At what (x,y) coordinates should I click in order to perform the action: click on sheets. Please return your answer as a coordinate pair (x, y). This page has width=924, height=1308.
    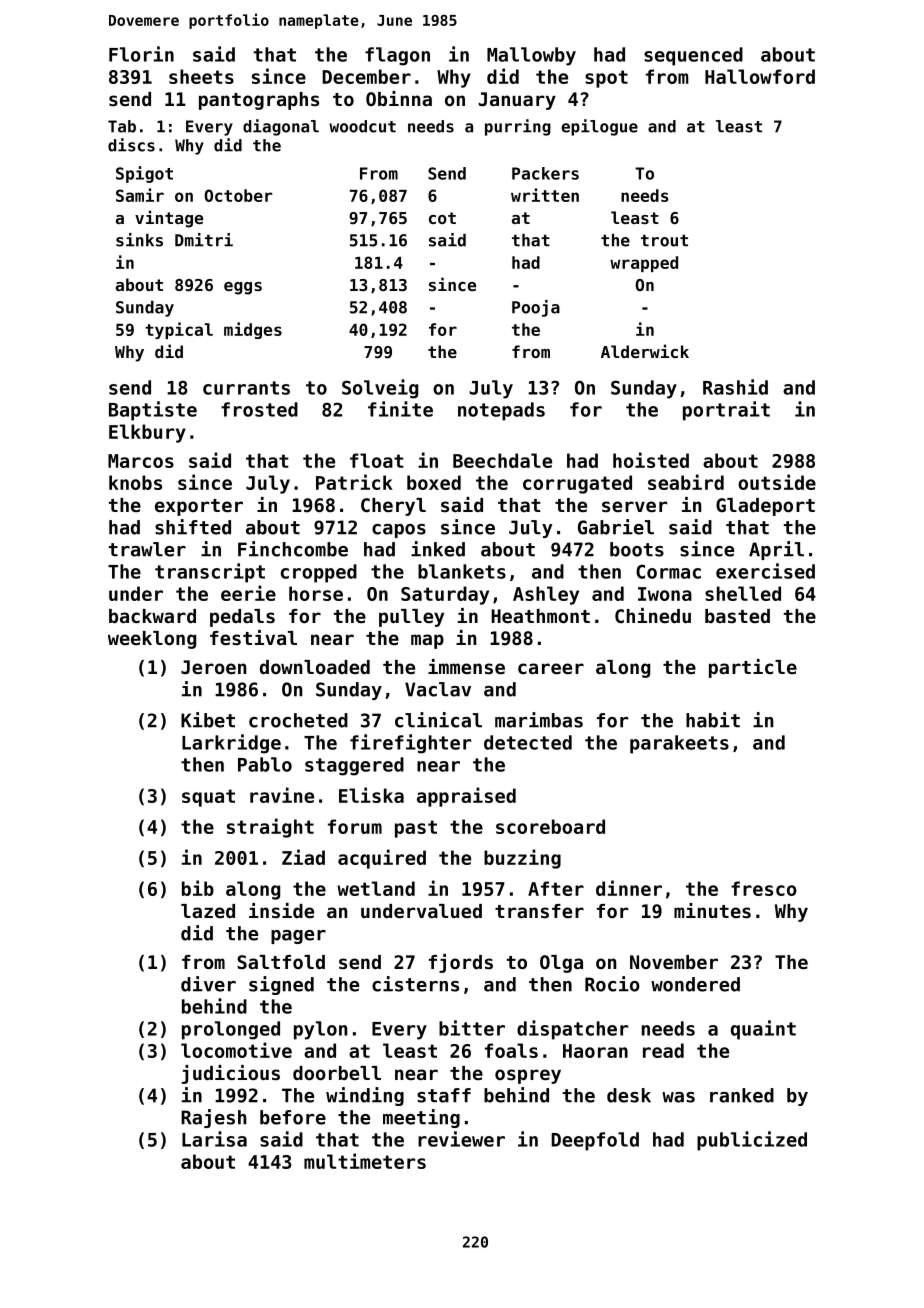
    Looking at the image, I should click on (201, 76).
